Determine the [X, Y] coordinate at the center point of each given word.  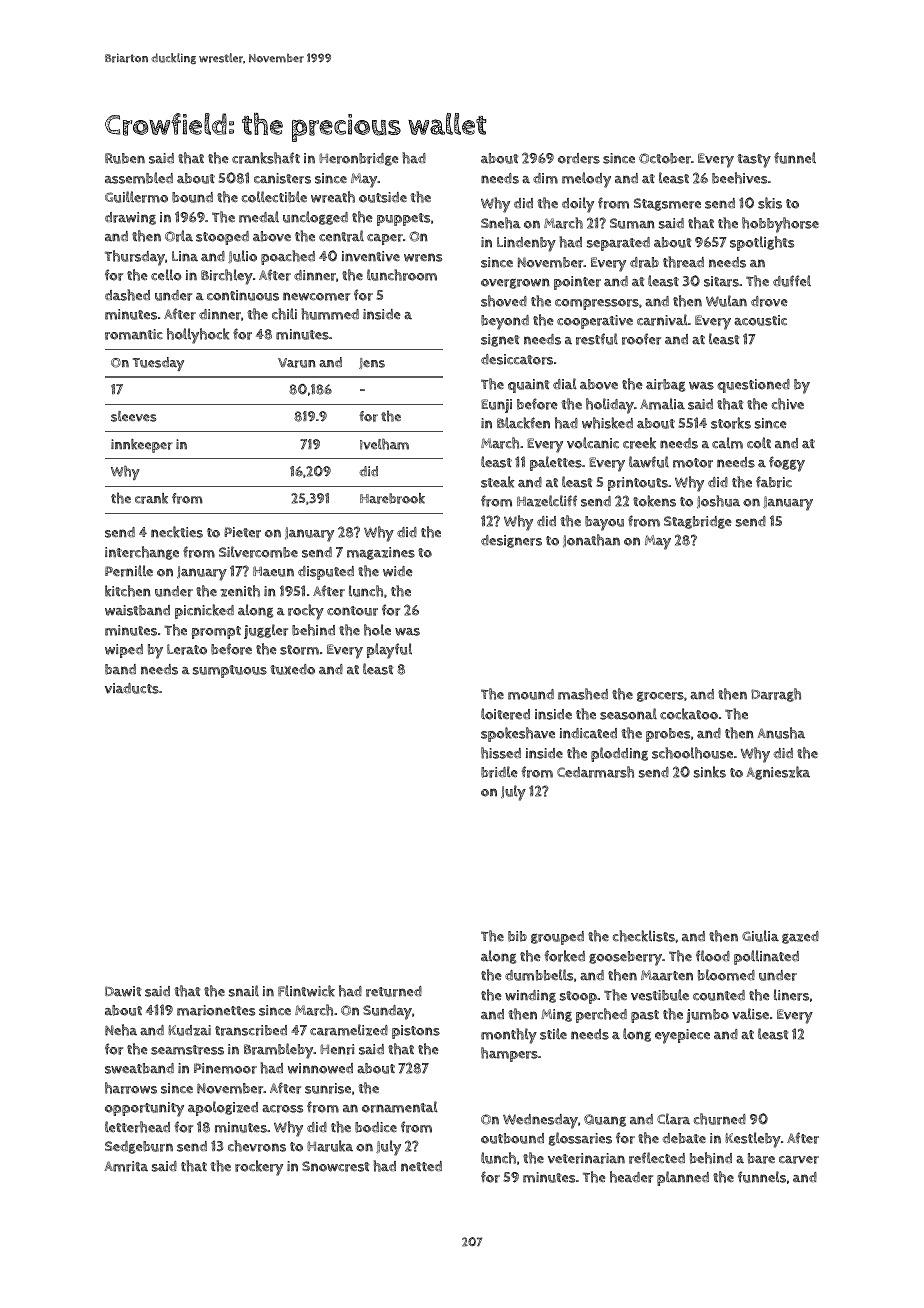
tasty [754, 161]
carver [799, 1160]
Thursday [135, 258]
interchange [142, 553]
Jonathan [591, 540]
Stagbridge [697, 522]
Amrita [126, 1166]
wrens [423, 257]
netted [421, 1166]
